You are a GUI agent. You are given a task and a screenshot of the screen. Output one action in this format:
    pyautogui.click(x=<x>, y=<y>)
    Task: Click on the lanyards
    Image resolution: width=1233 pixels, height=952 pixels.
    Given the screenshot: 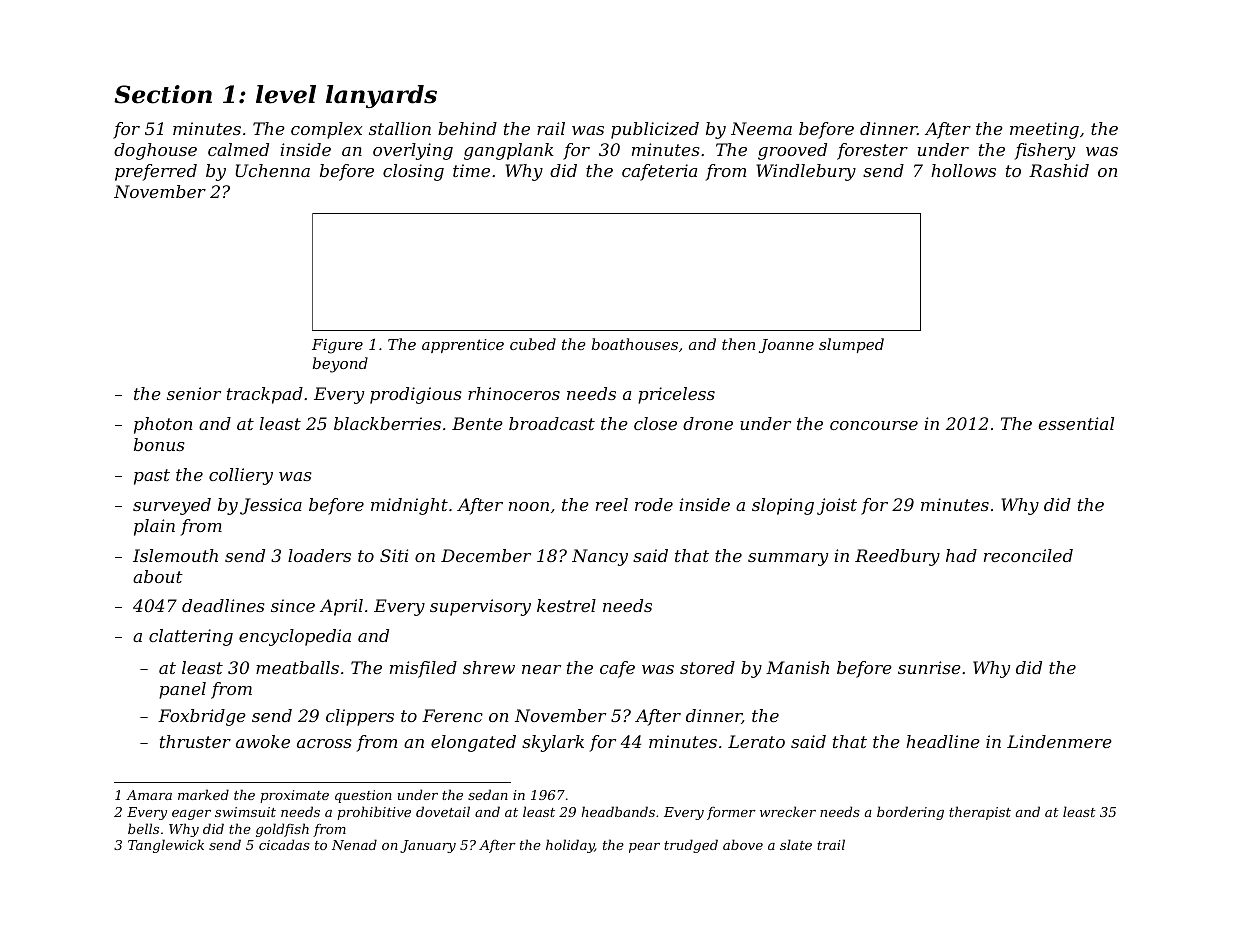 What is the action you would take?
    pyautogui.click(x=381, y=96)
